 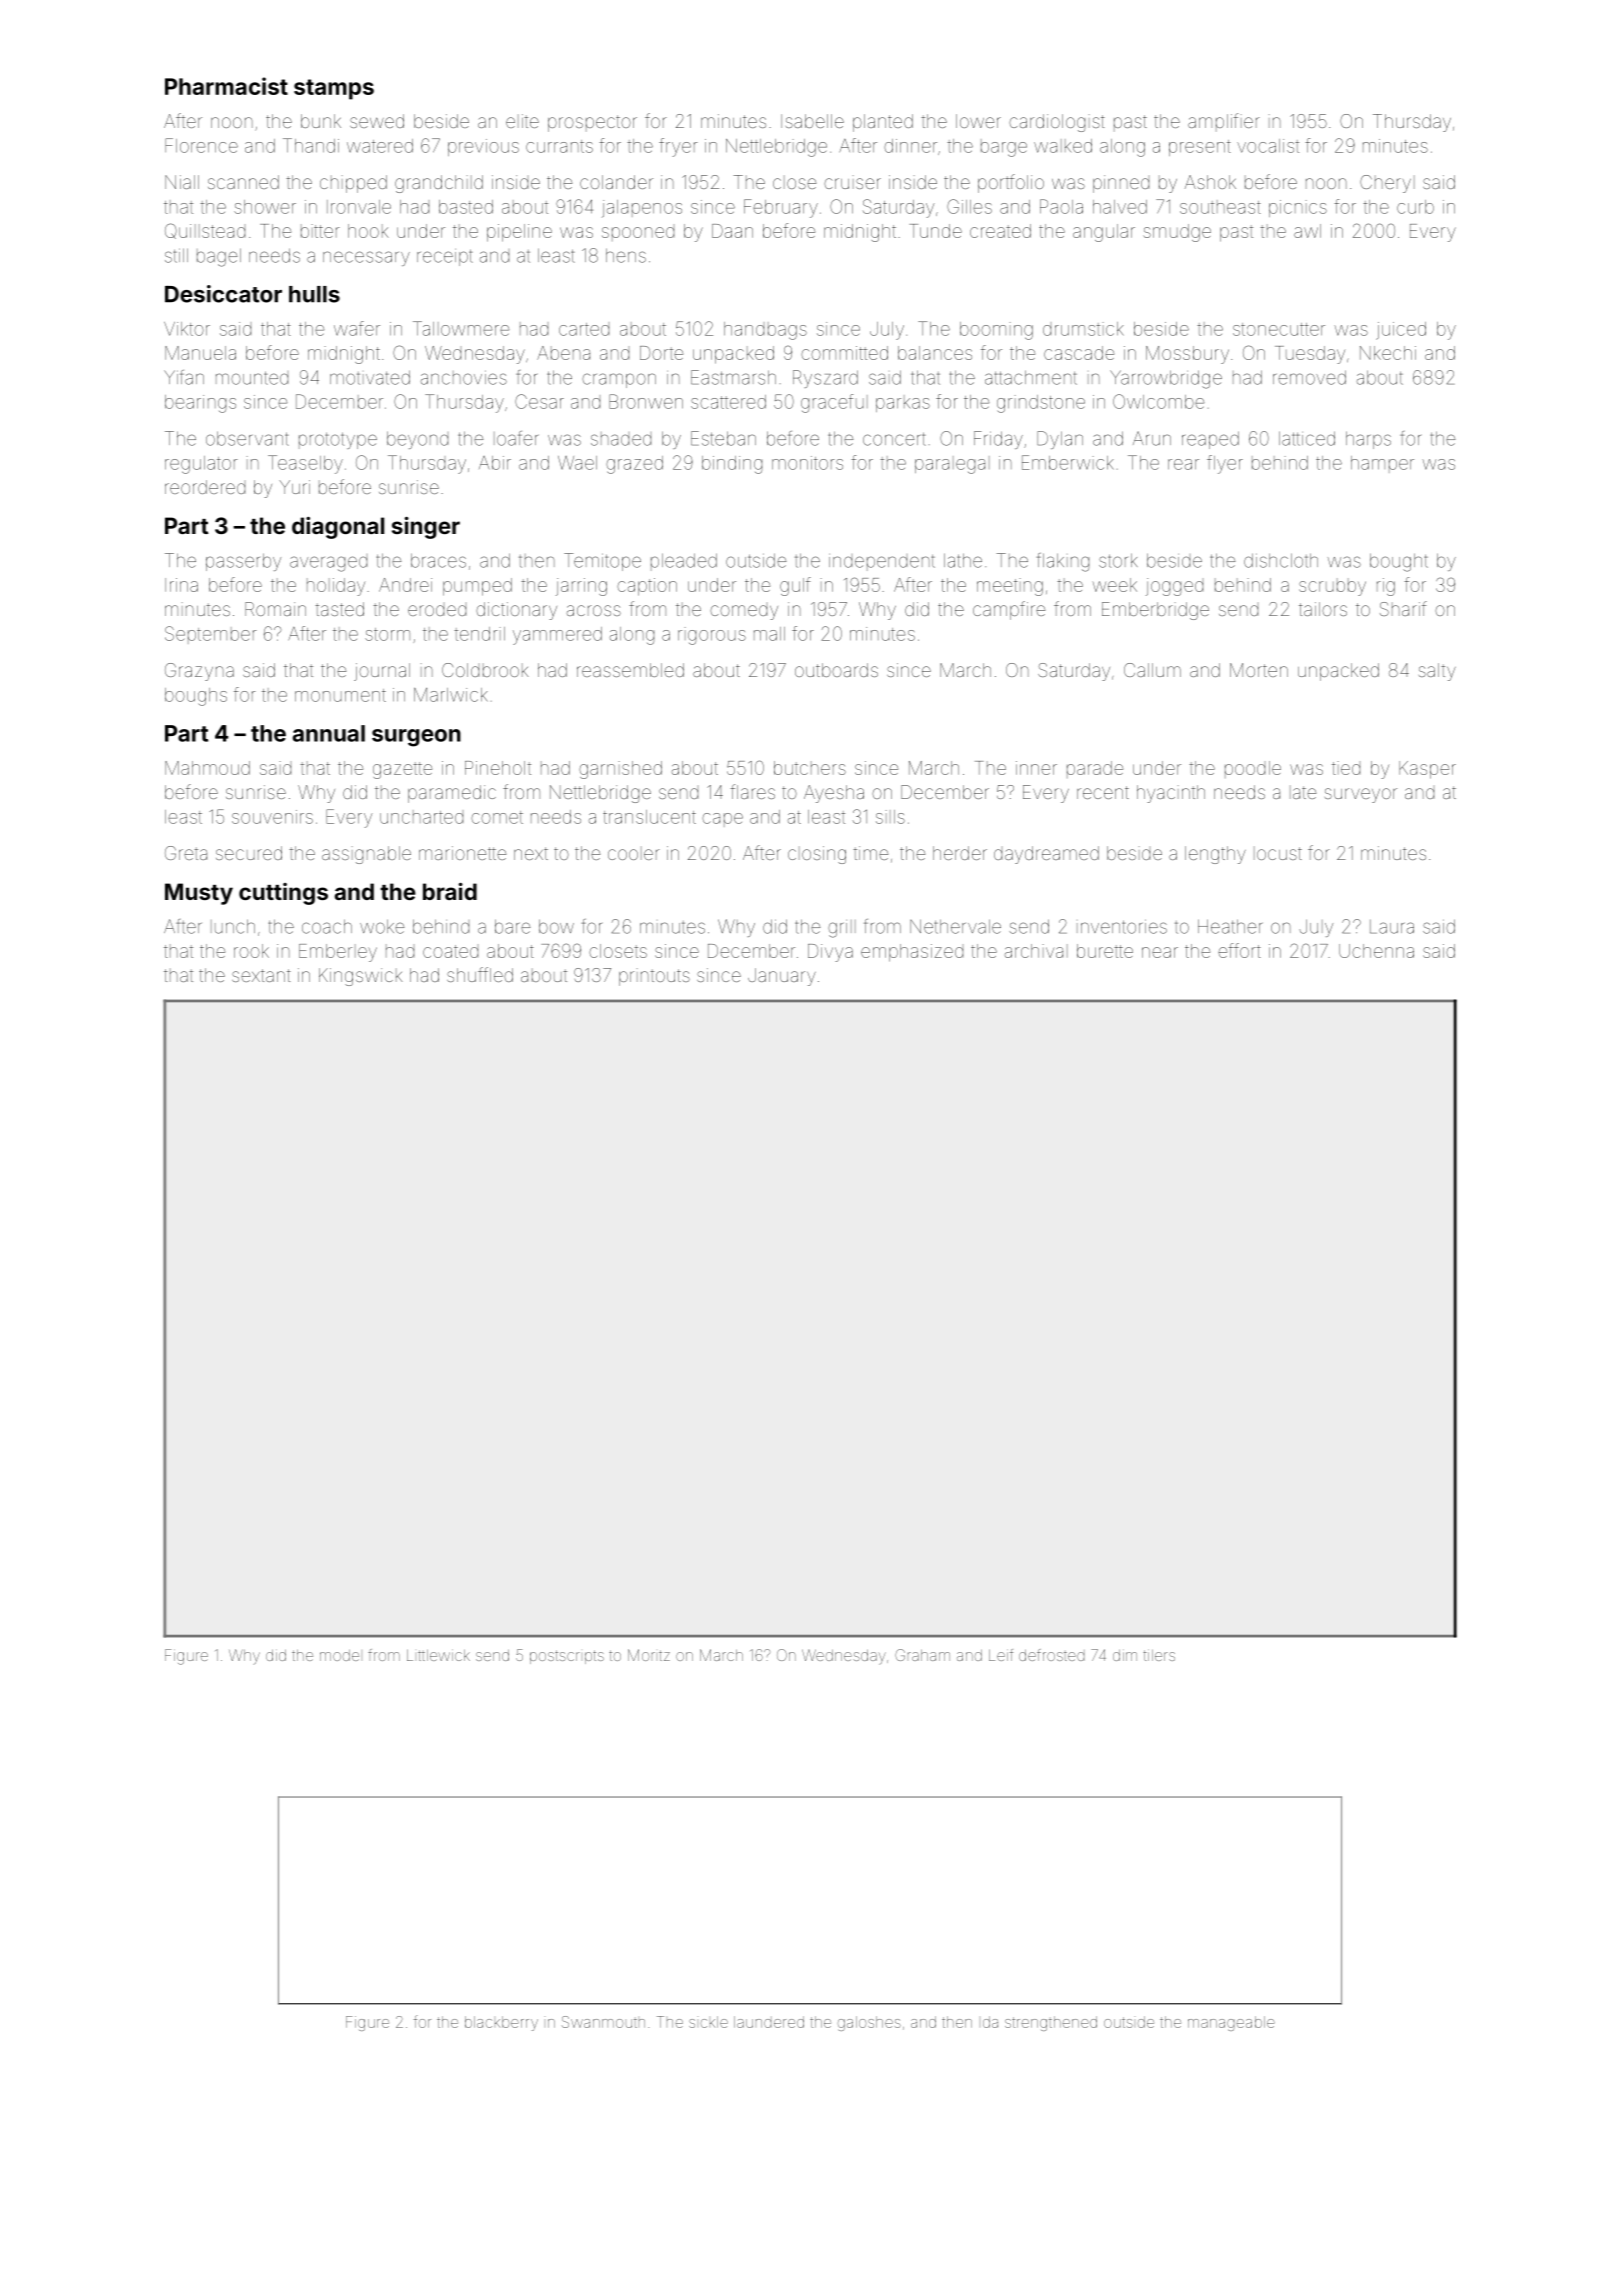 I want to click on Isabelle, so click(x=812, y=121).
